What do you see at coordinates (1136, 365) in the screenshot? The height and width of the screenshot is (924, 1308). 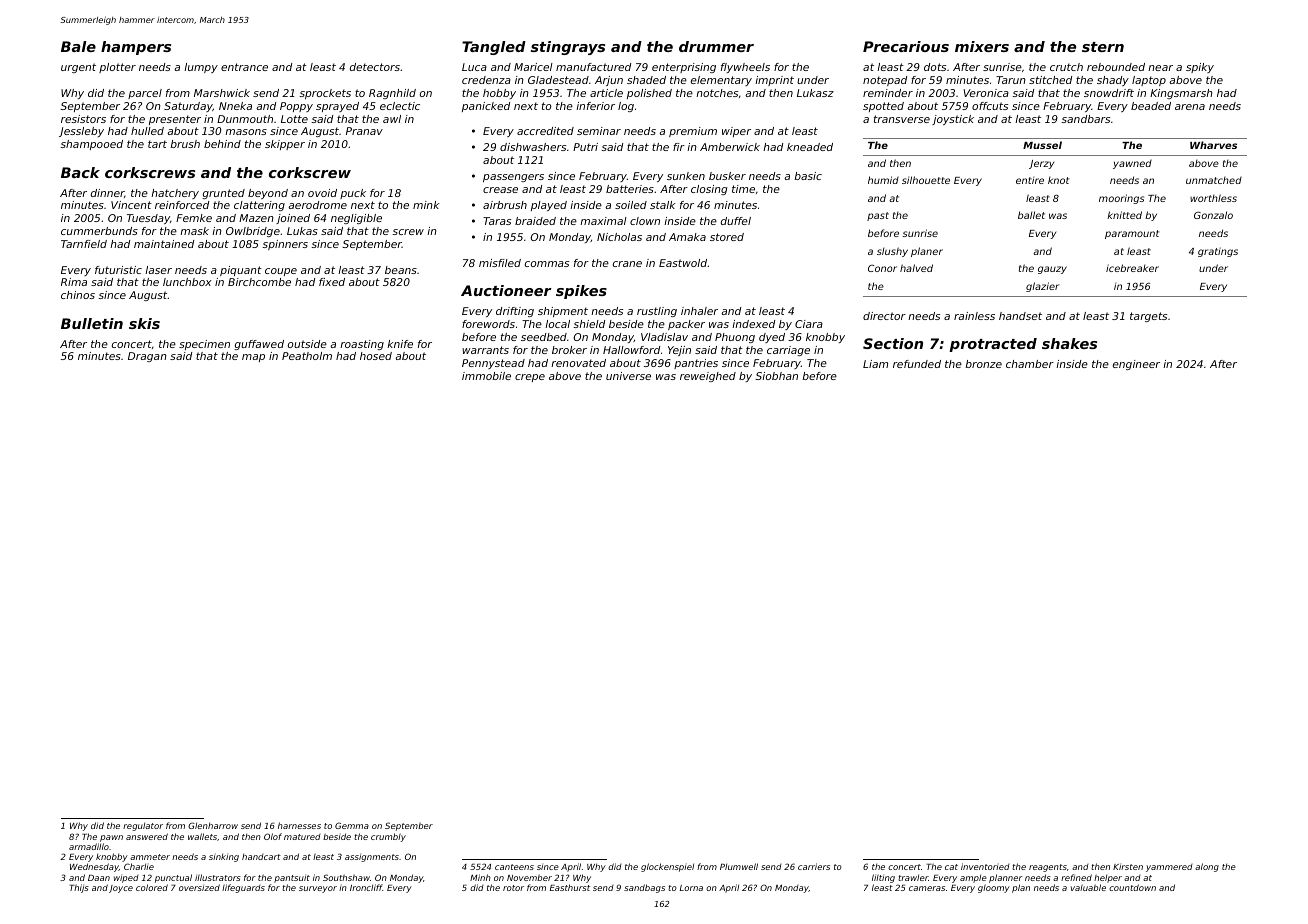 I see `engineer` at bounding box center [1136, 365].
